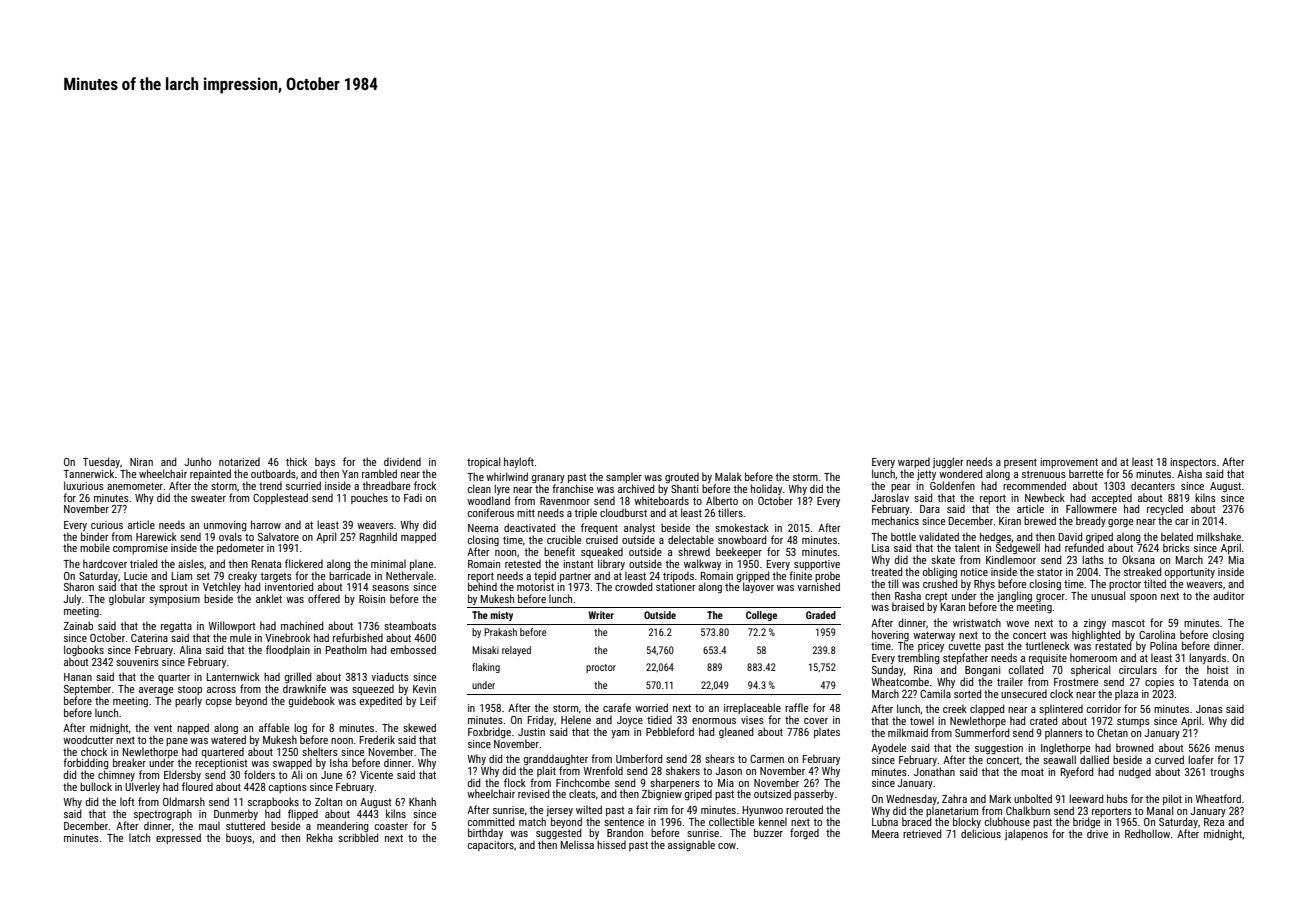 The image size is (1308, 924). I want to click on spectrograph, so click(163, 815).
